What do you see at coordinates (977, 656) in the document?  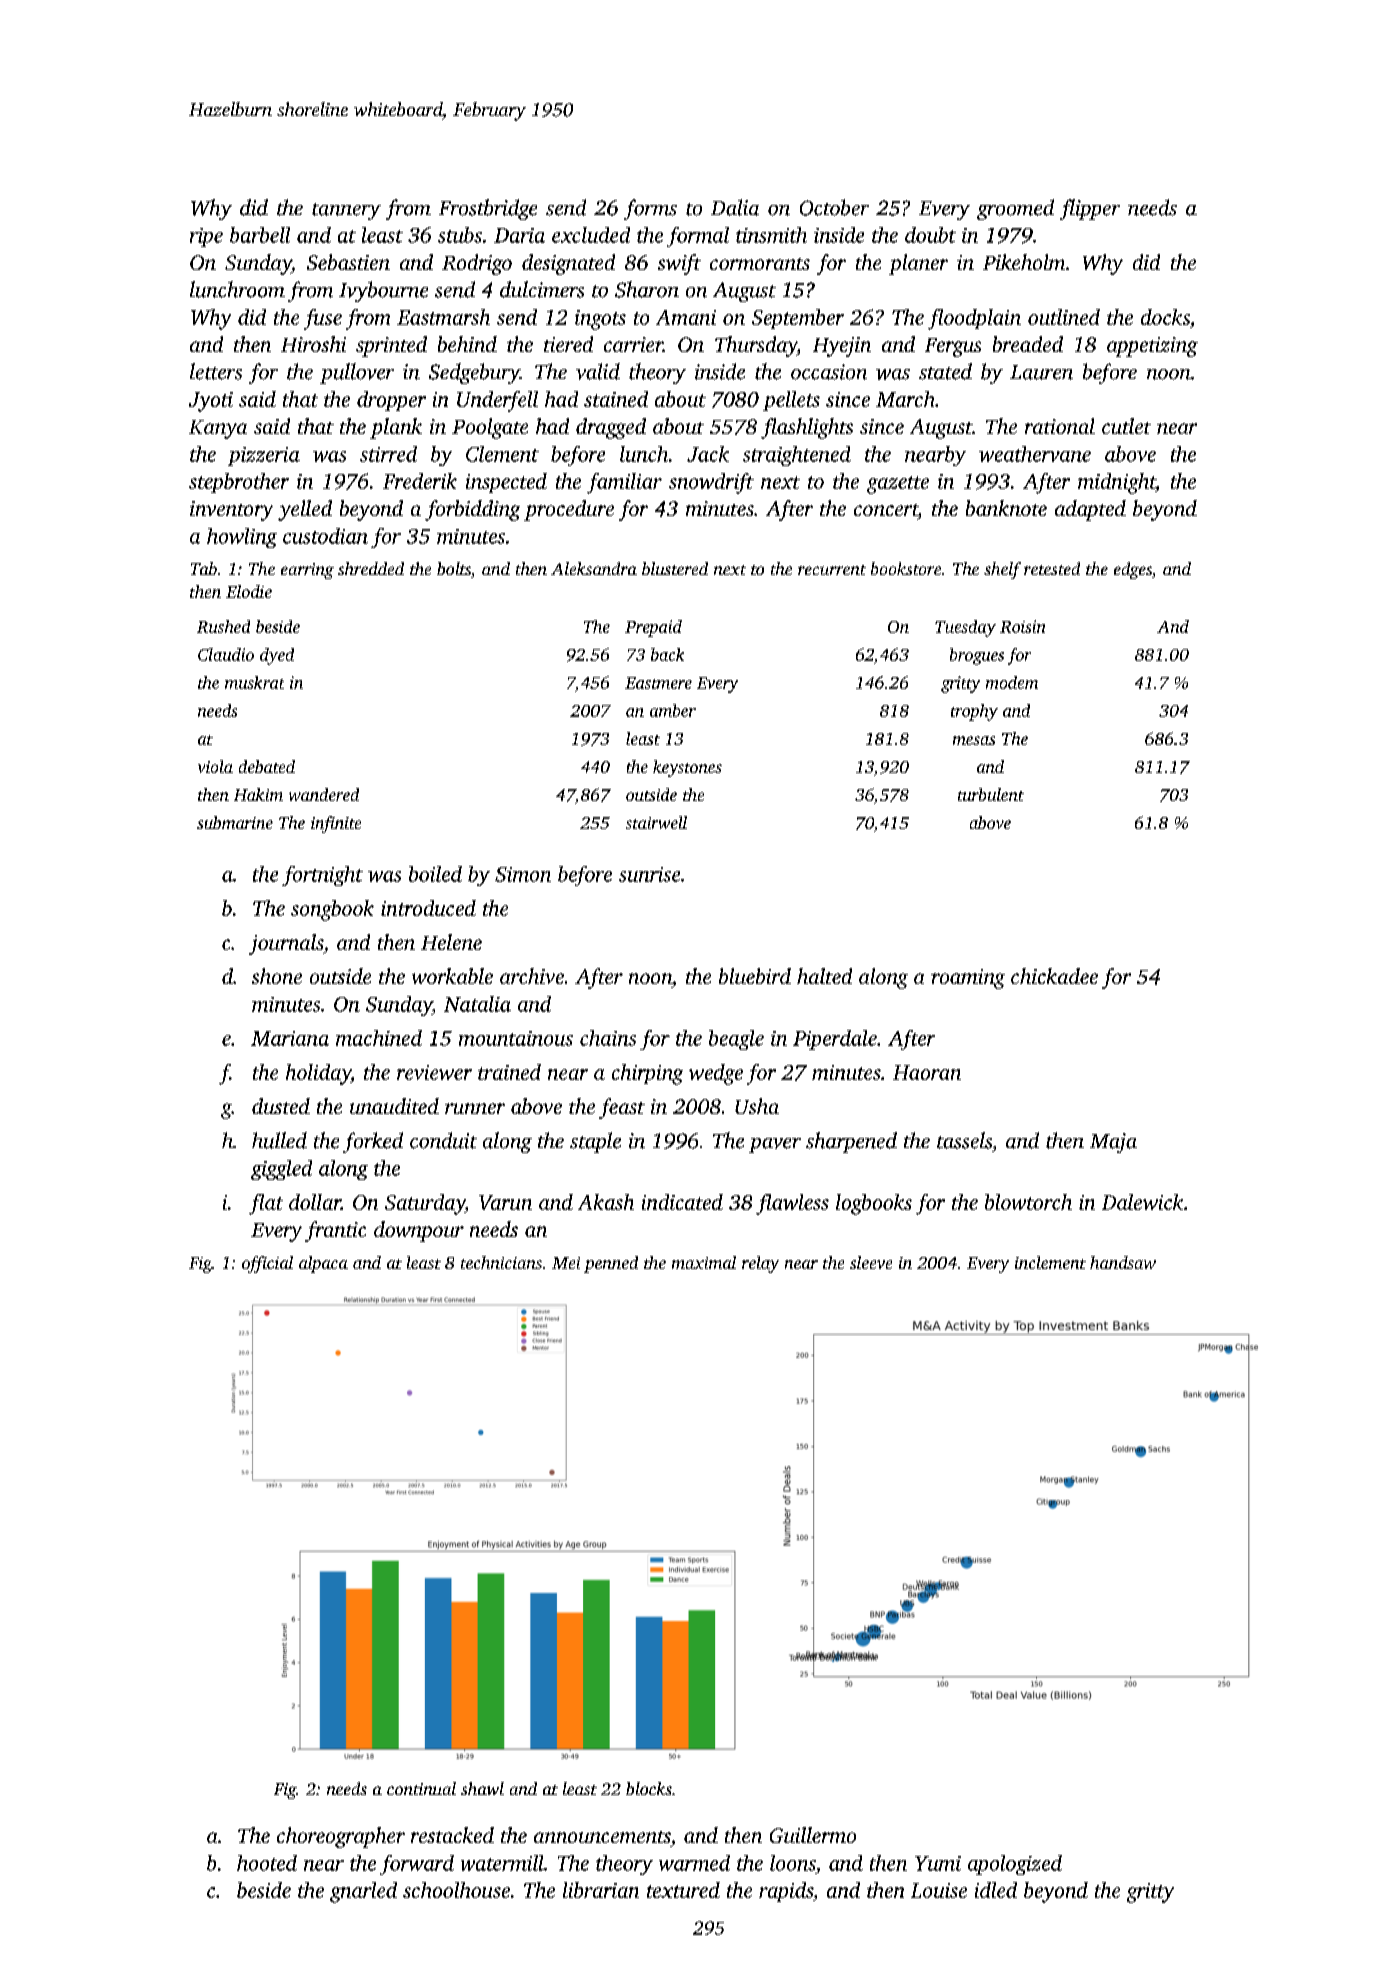 I see `brogues` at bounding box center [977, 656].
